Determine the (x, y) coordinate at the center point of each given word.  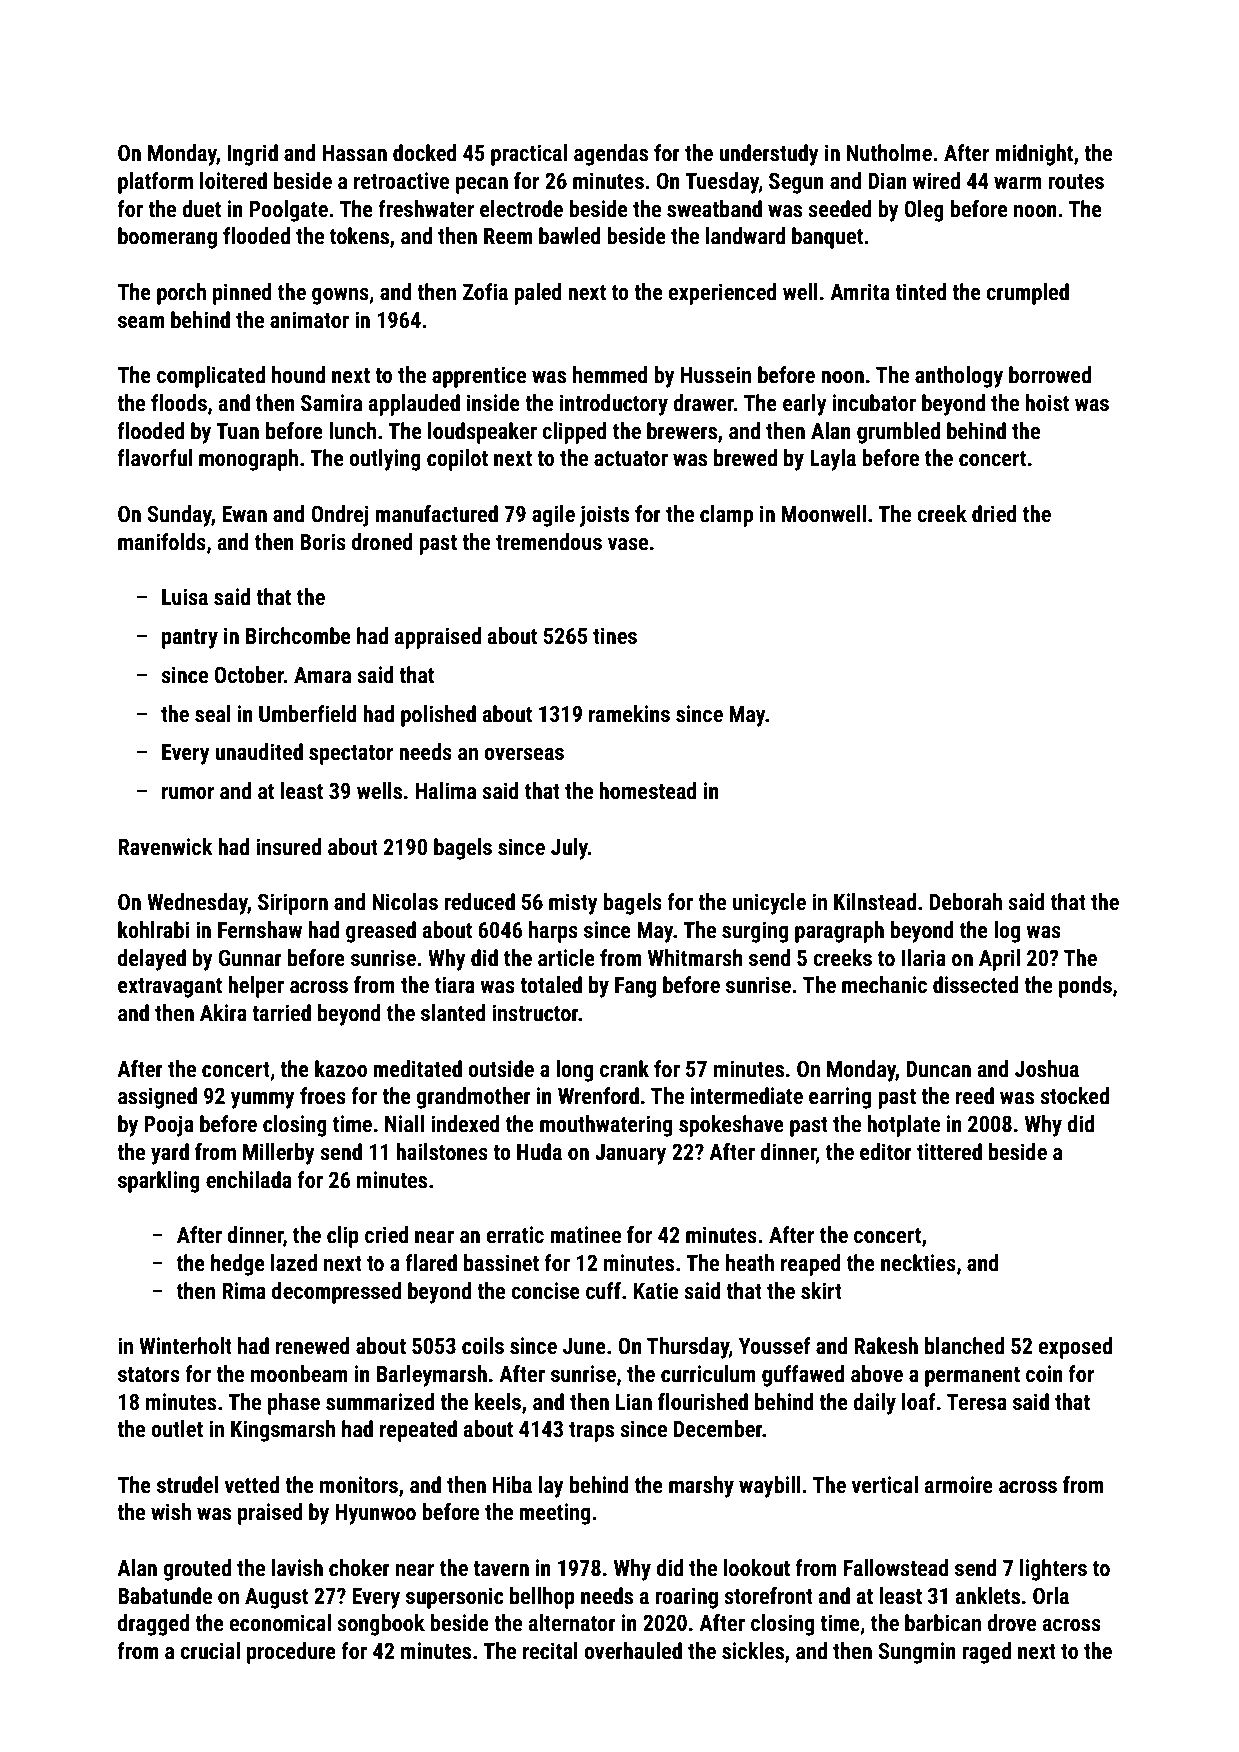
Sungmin (917, 1653)
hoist (1047, 403)
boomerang (167, 238)
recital (550, 1651)
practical (529, 155)
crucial (210, 1651)
